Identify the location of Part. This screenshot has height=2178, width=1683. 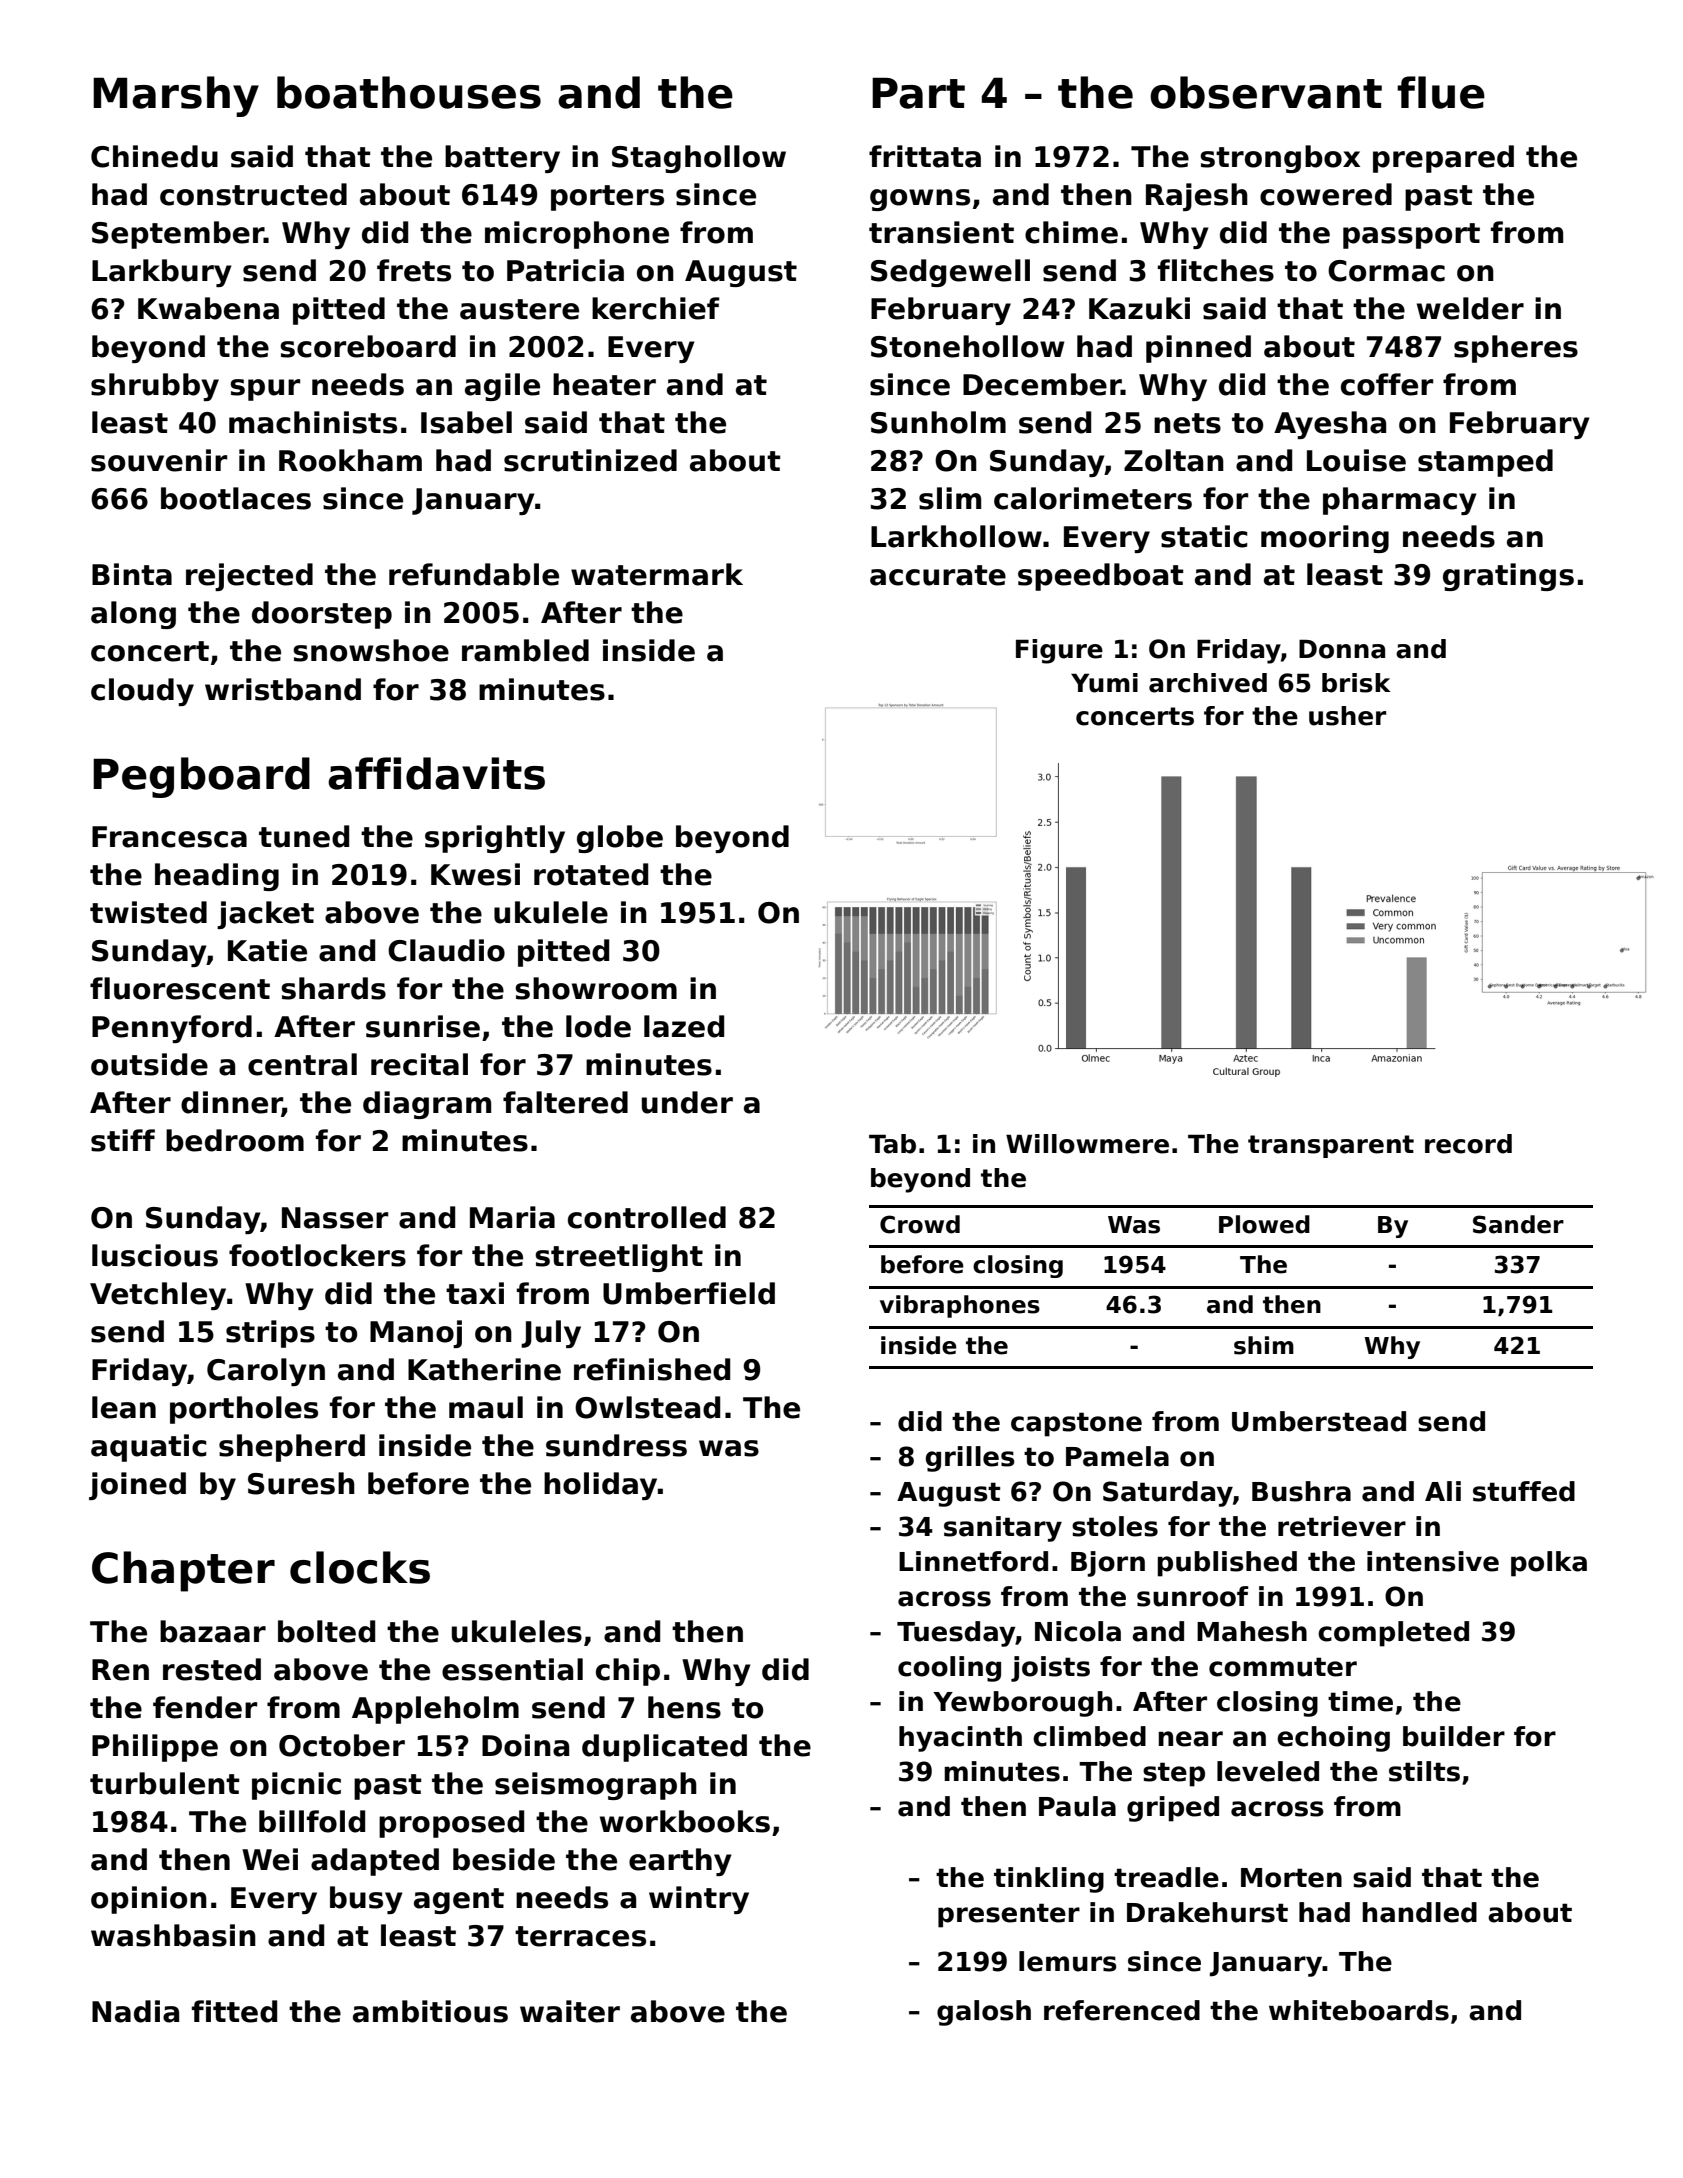
(918, 93).
